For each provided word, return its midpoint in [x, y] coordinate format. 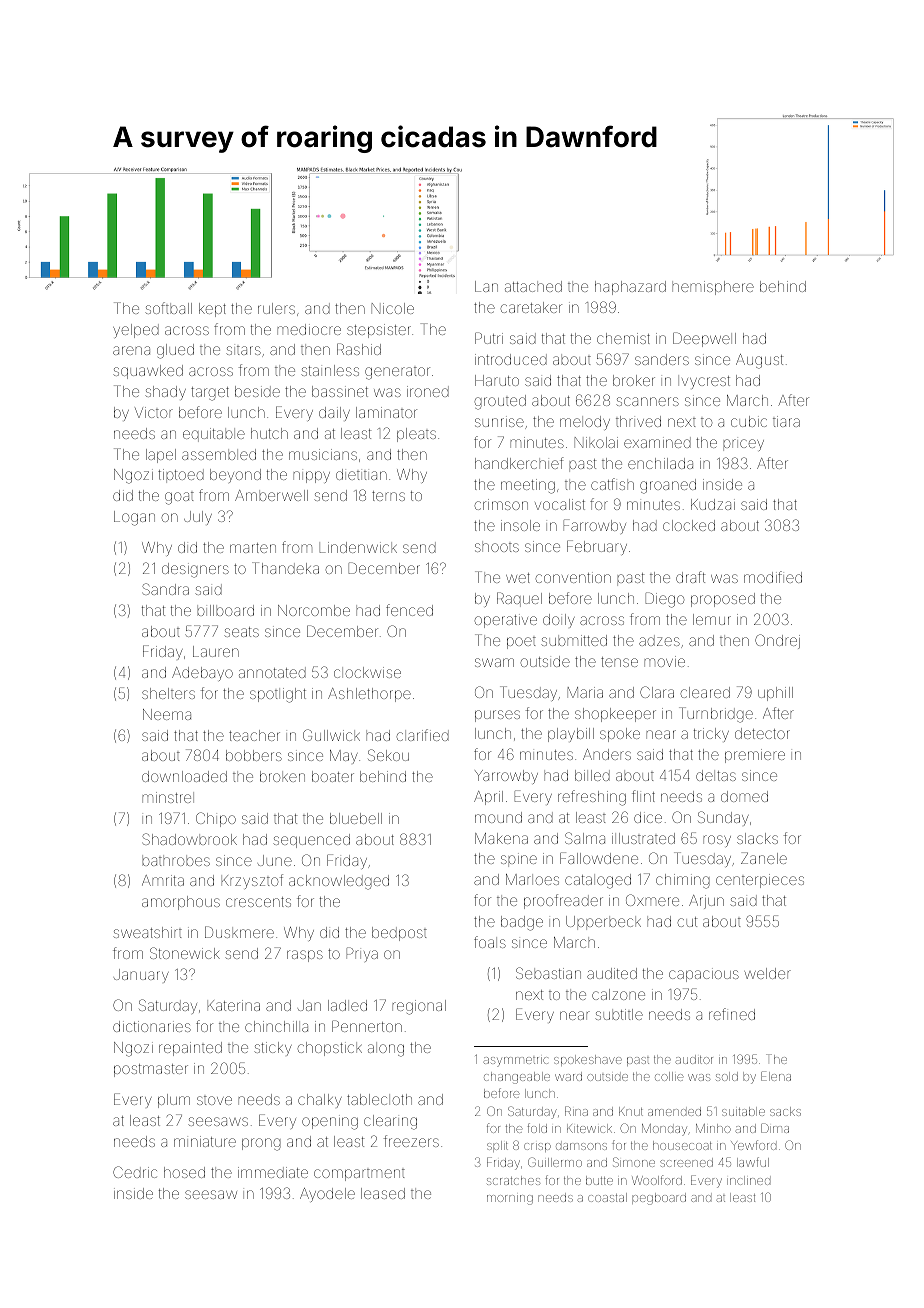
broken [282, 776]
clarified [422, 735]
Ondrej [777, 641]
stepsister [379, 331]
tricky [711, 735]
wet [518, 578]
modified [773, 577]
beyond [235, 476]
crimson [501, 504]
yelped [136, 331]
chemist [623, 338]
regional [419, 1007]
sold [727, 1076]
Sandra [165, 589]
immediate [273, 1172]
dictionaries [152, 1026]
